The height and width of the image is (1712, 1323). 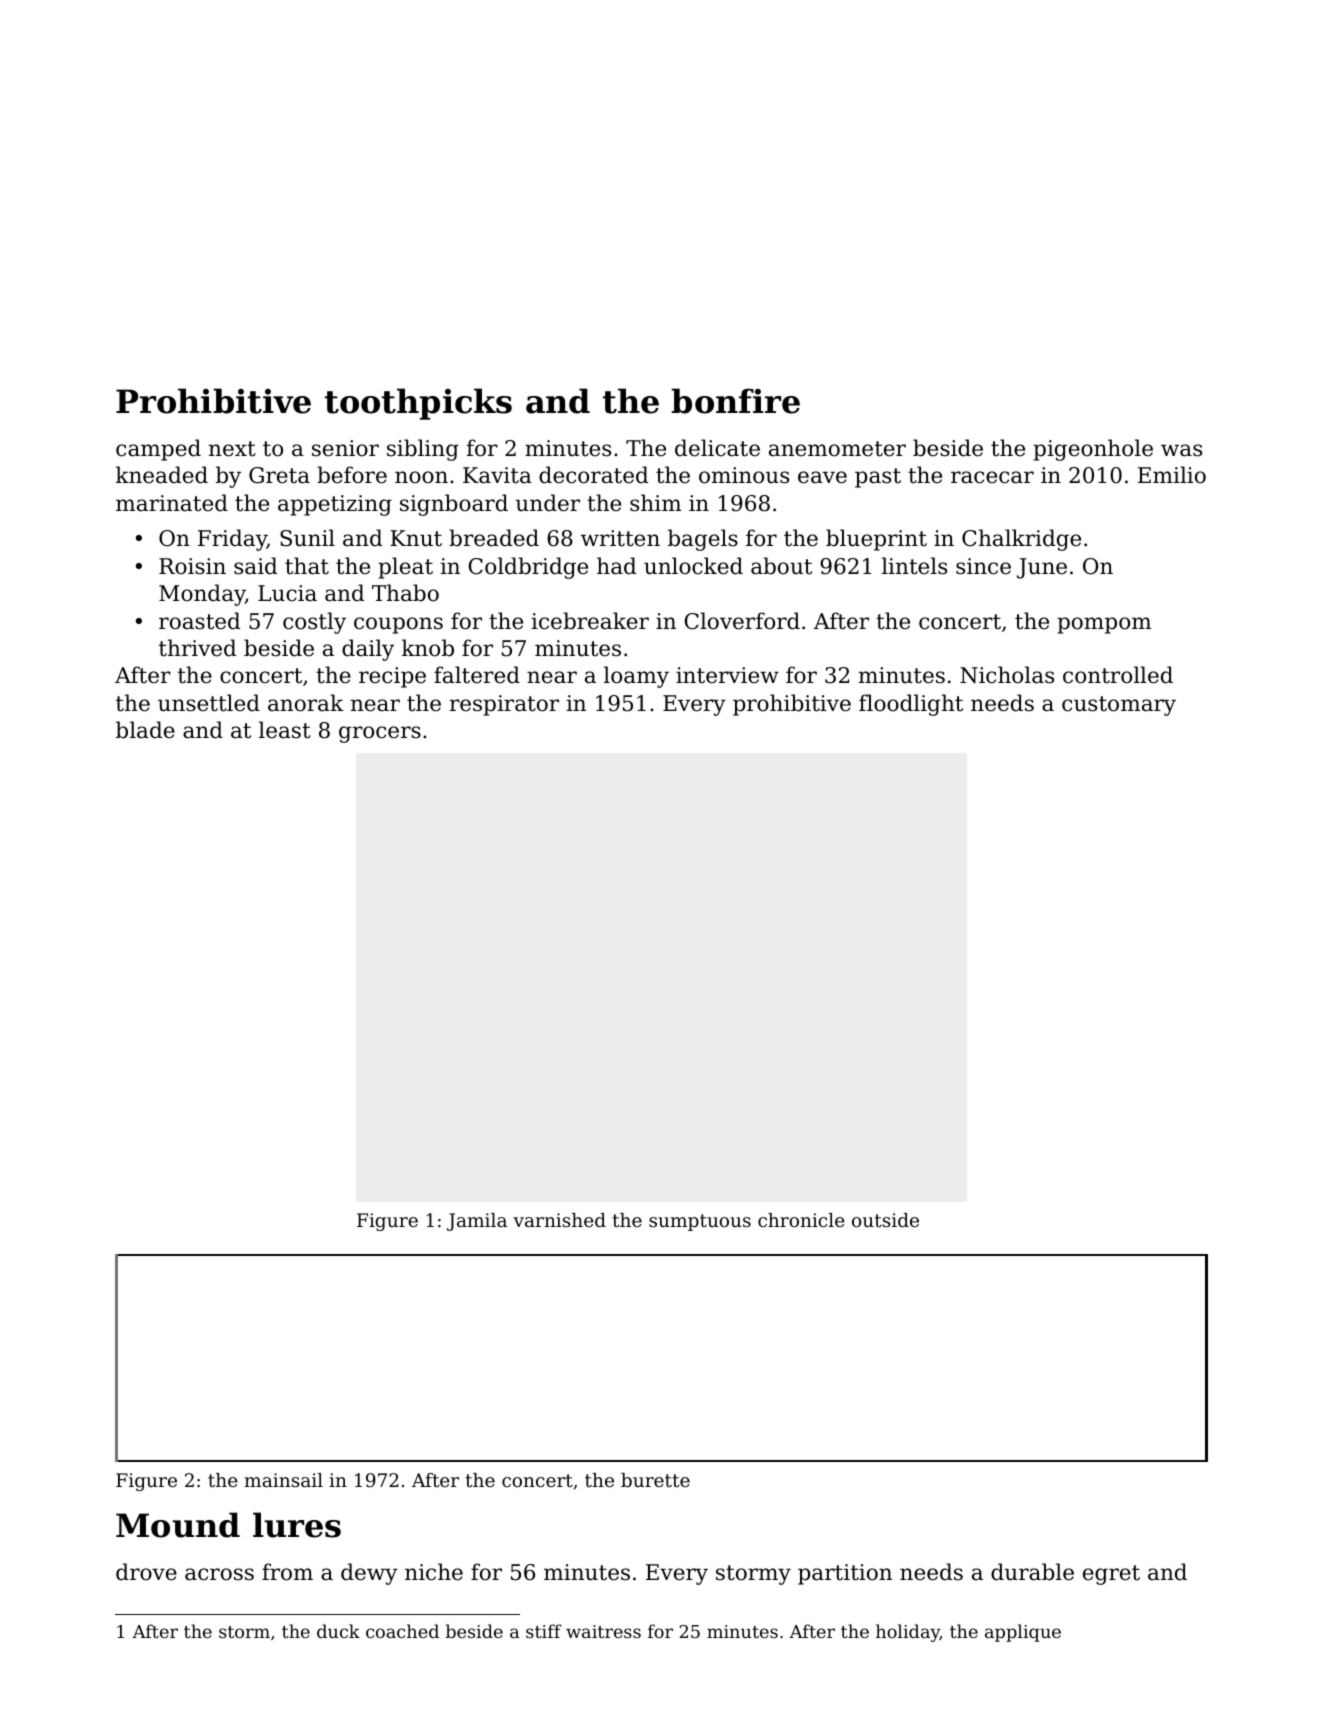 What do you see at coordinates (878, 478) in the image?
I see `past` at bounding box center [878, 478].
